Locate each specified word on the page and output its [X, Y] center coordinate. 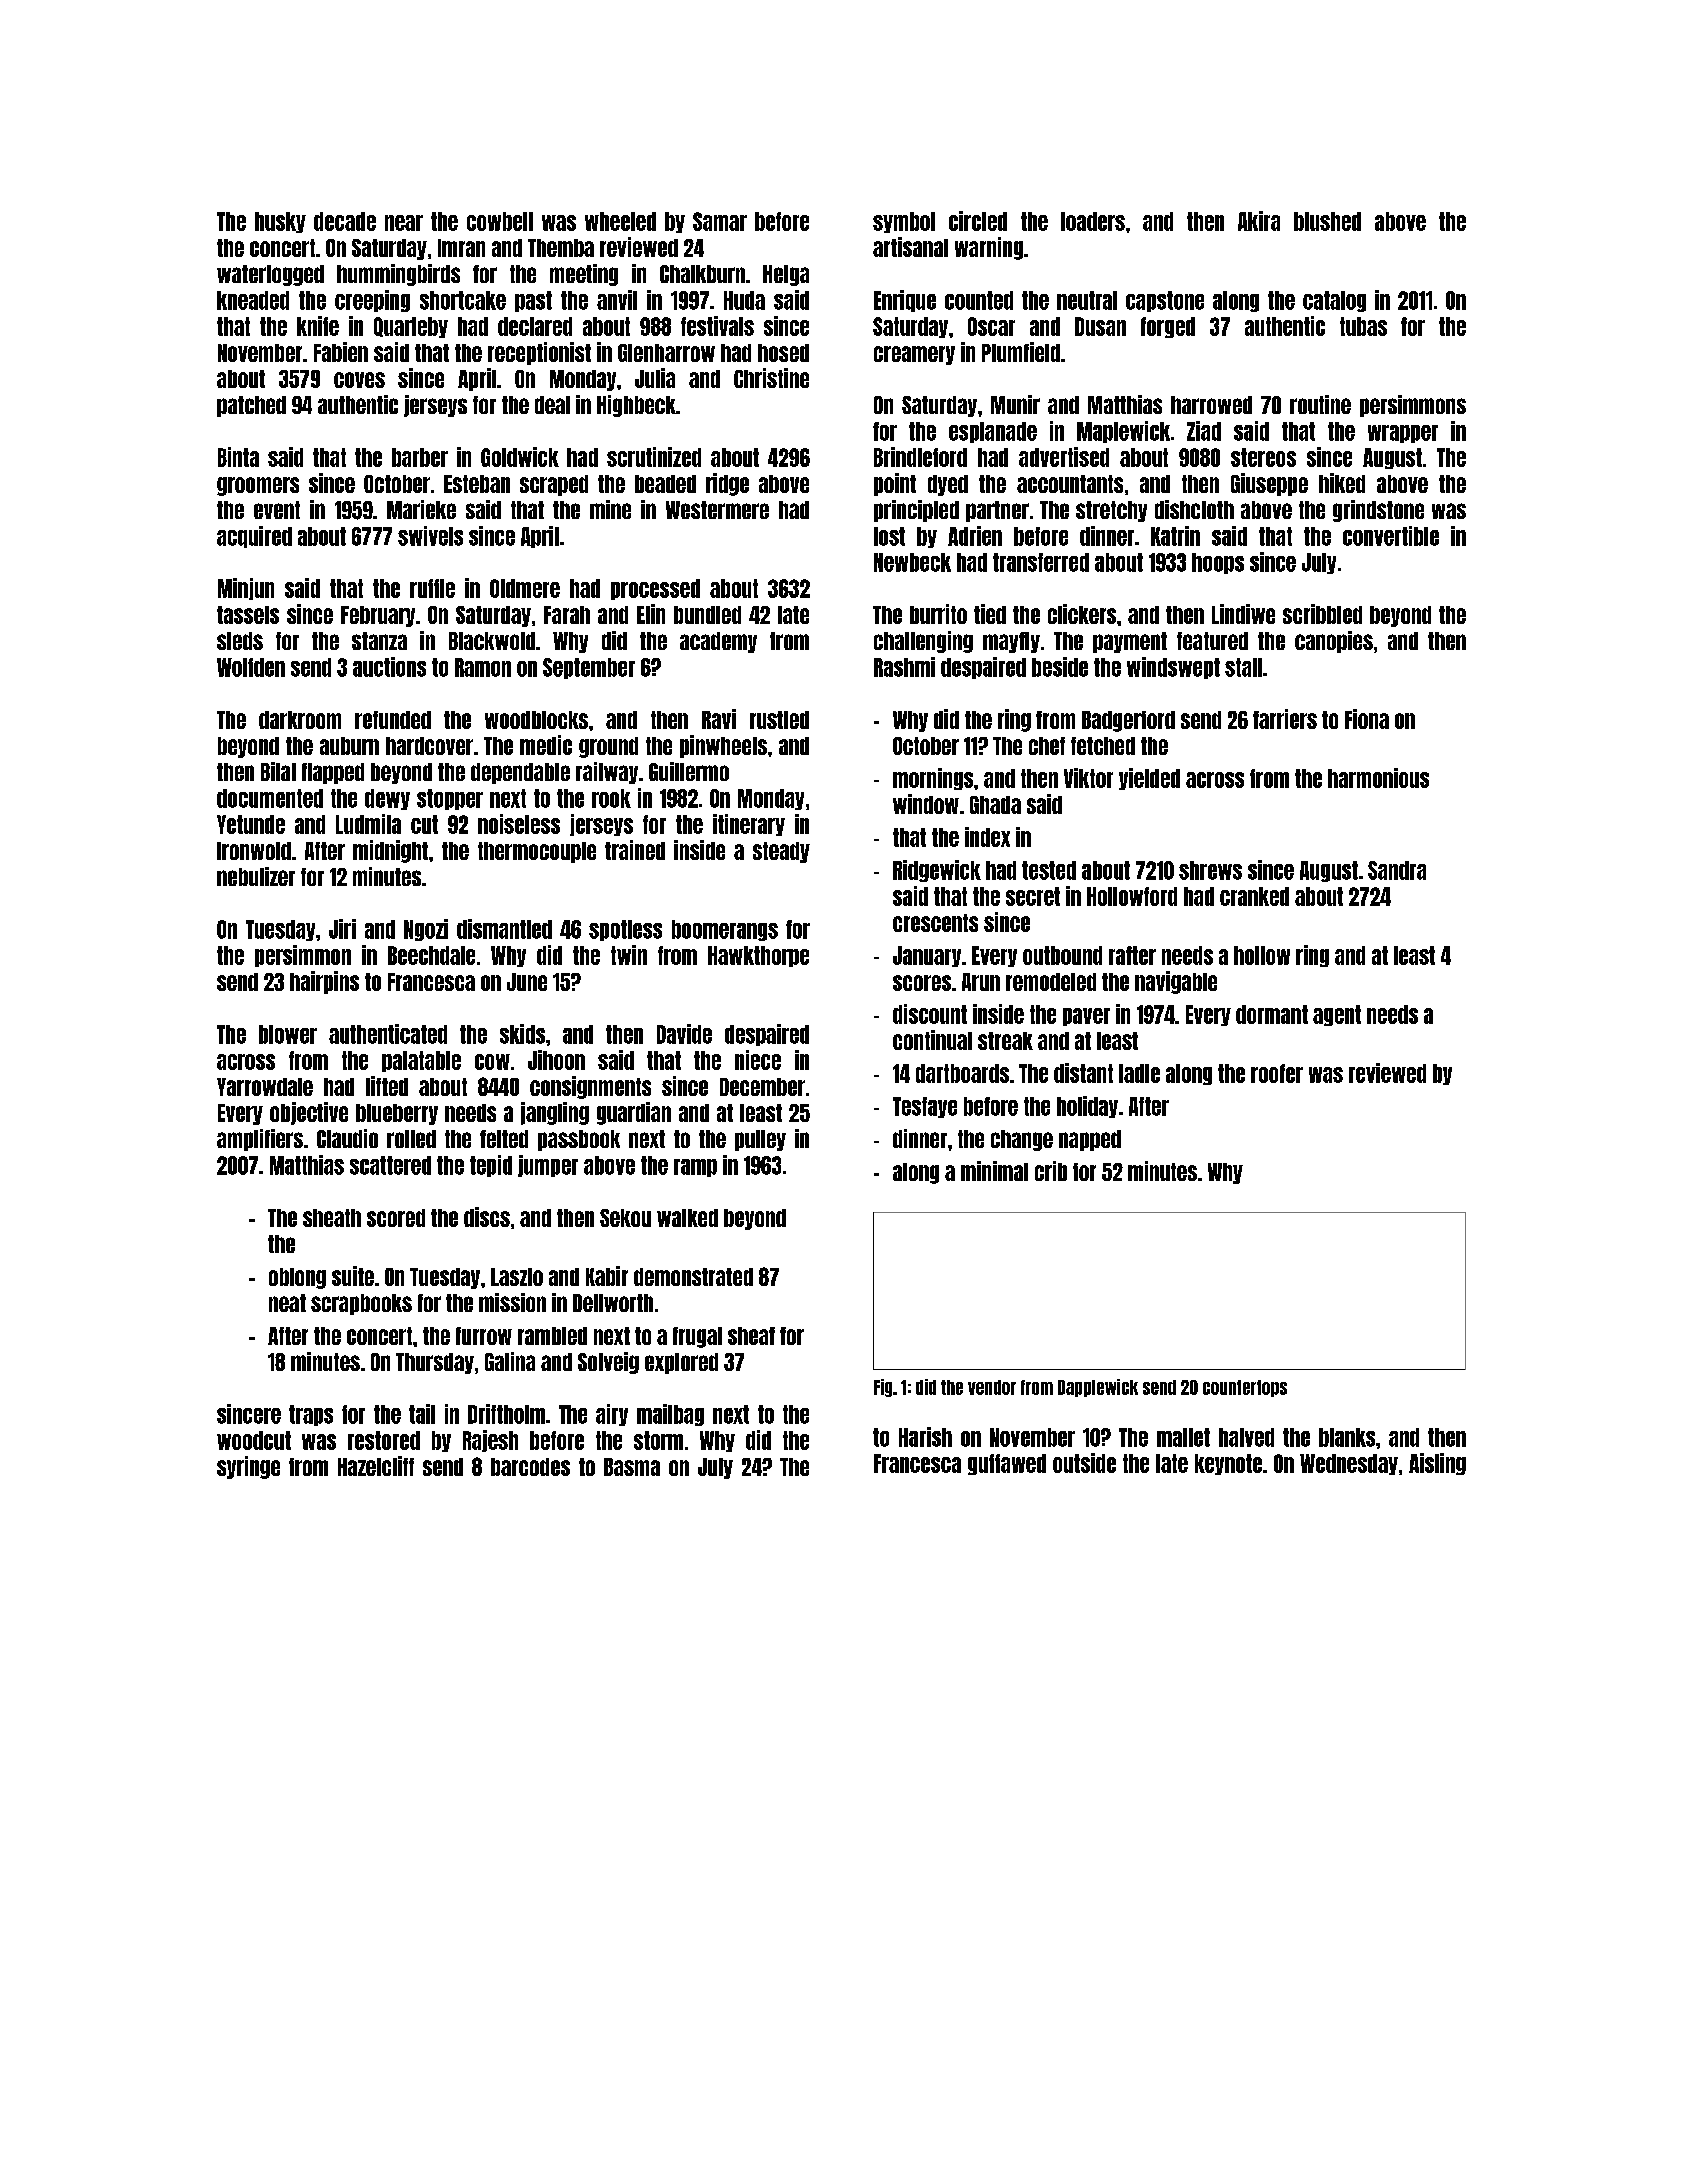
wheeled [620, 221]
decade [345, 221]
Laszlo [517, 1277]
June [527, 982]
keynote [1228, 1464]
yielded [1149, 779]
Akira [1259, 221]
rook [611, 798]
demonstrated [693, 1277]
